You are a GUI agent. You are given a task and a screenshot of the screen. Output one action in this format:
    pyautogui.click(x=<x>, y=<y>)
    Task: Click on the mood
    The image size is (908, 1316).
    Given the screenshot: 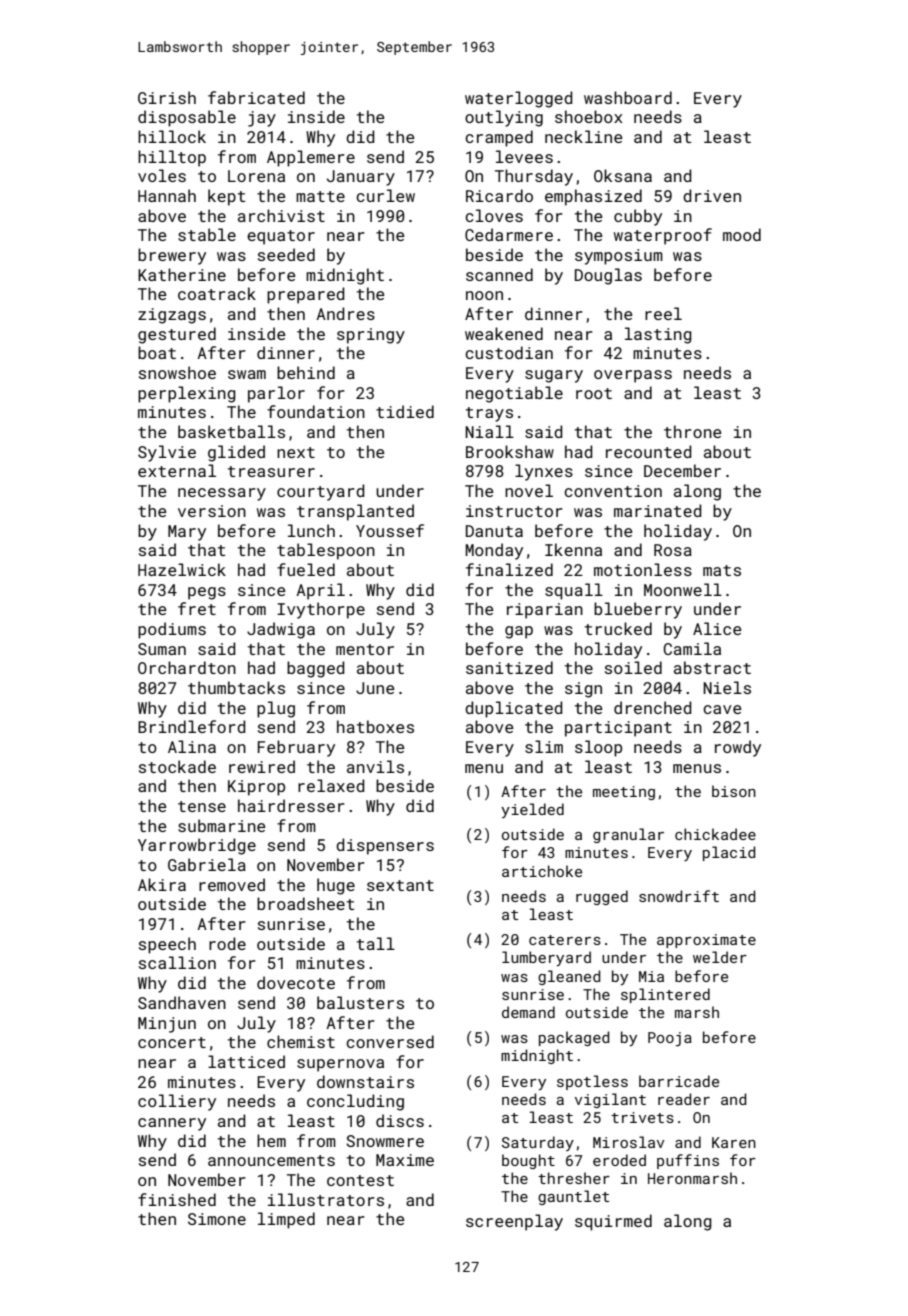 What is the action you would take?
    pyautogui.click(x=742, y=234)
